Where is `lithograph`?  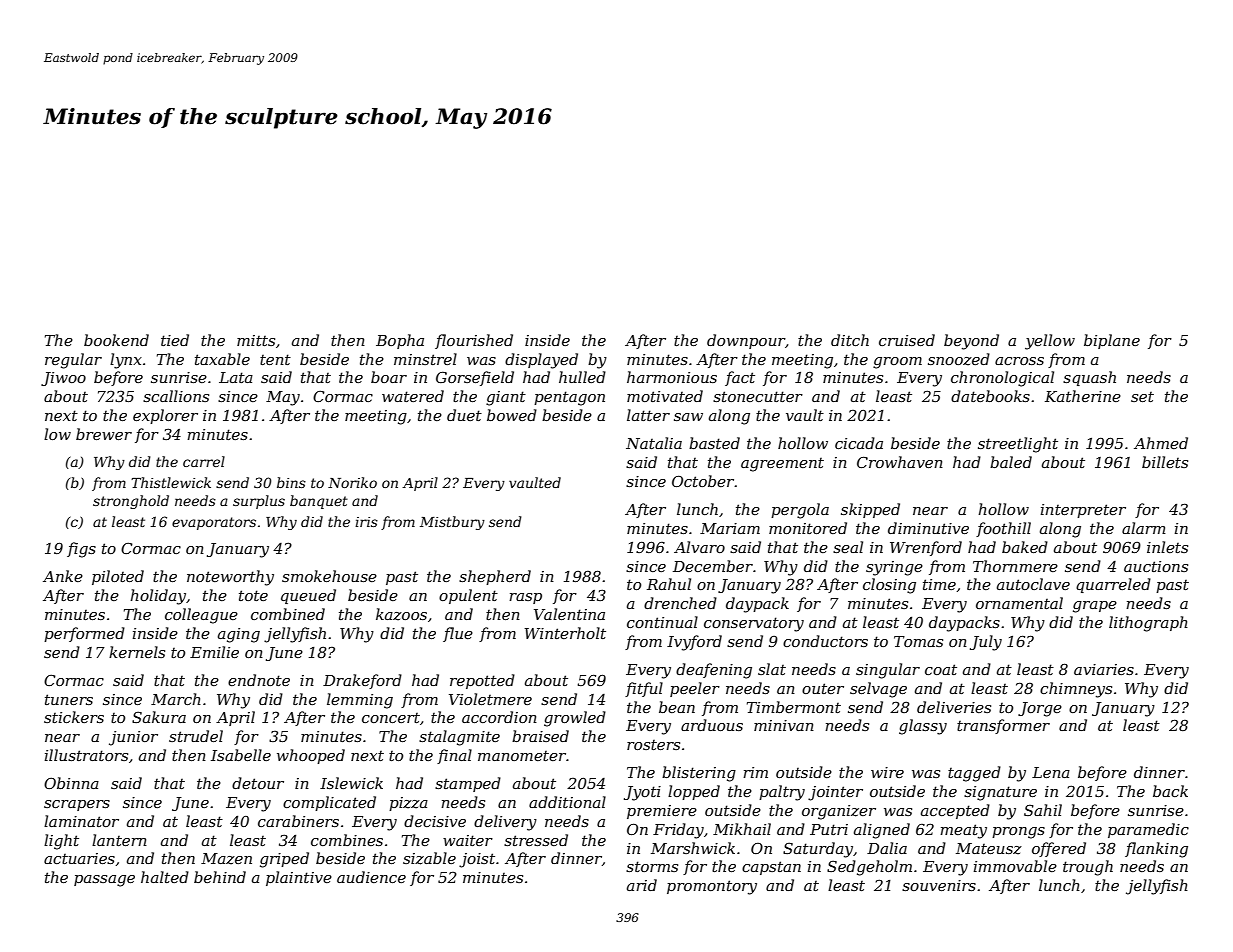
lithograph is located at coordinates (1148, 624).
